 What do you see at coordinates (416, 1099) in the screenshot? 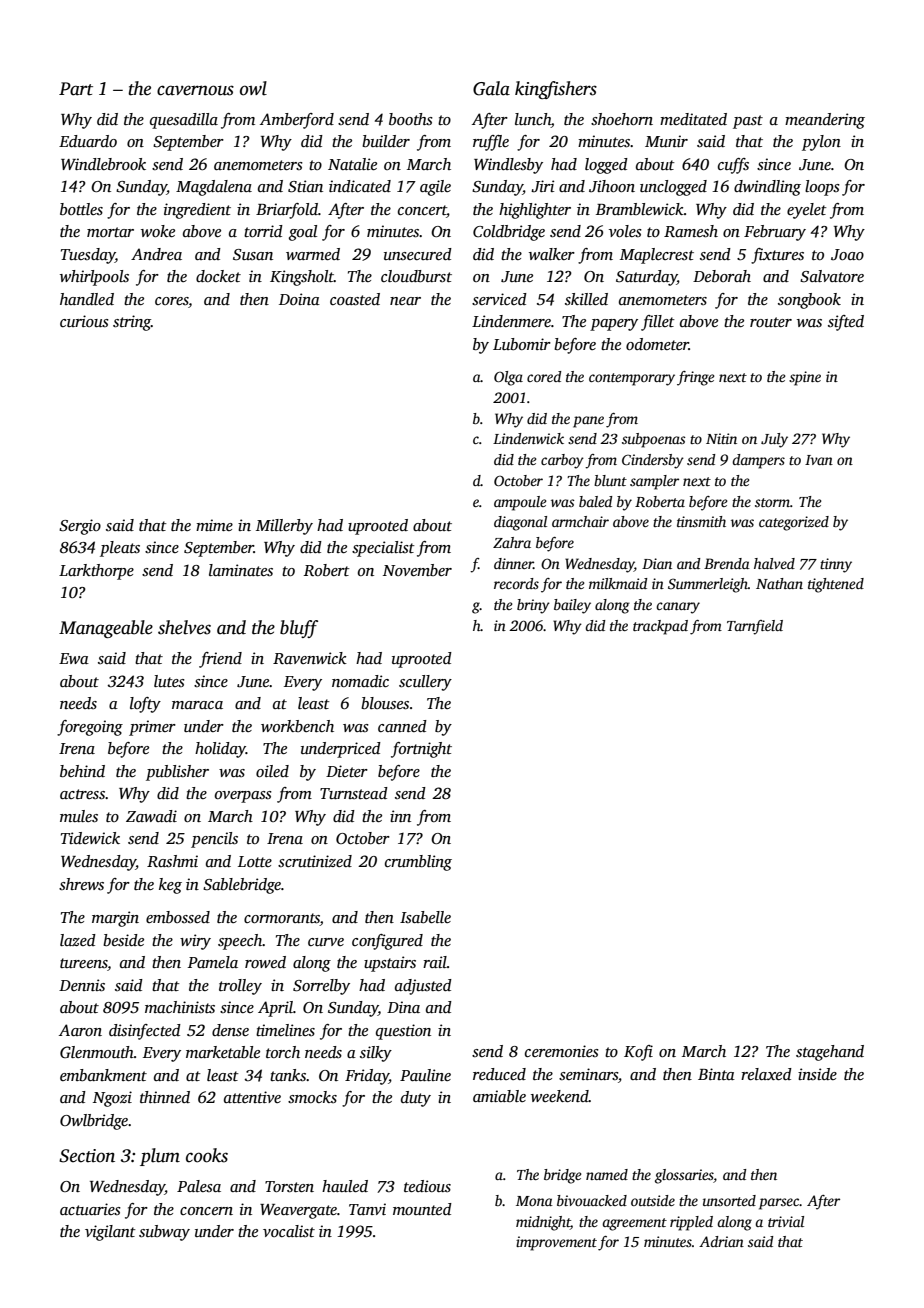
I see `duty` at bounding box center [416, 1099].
